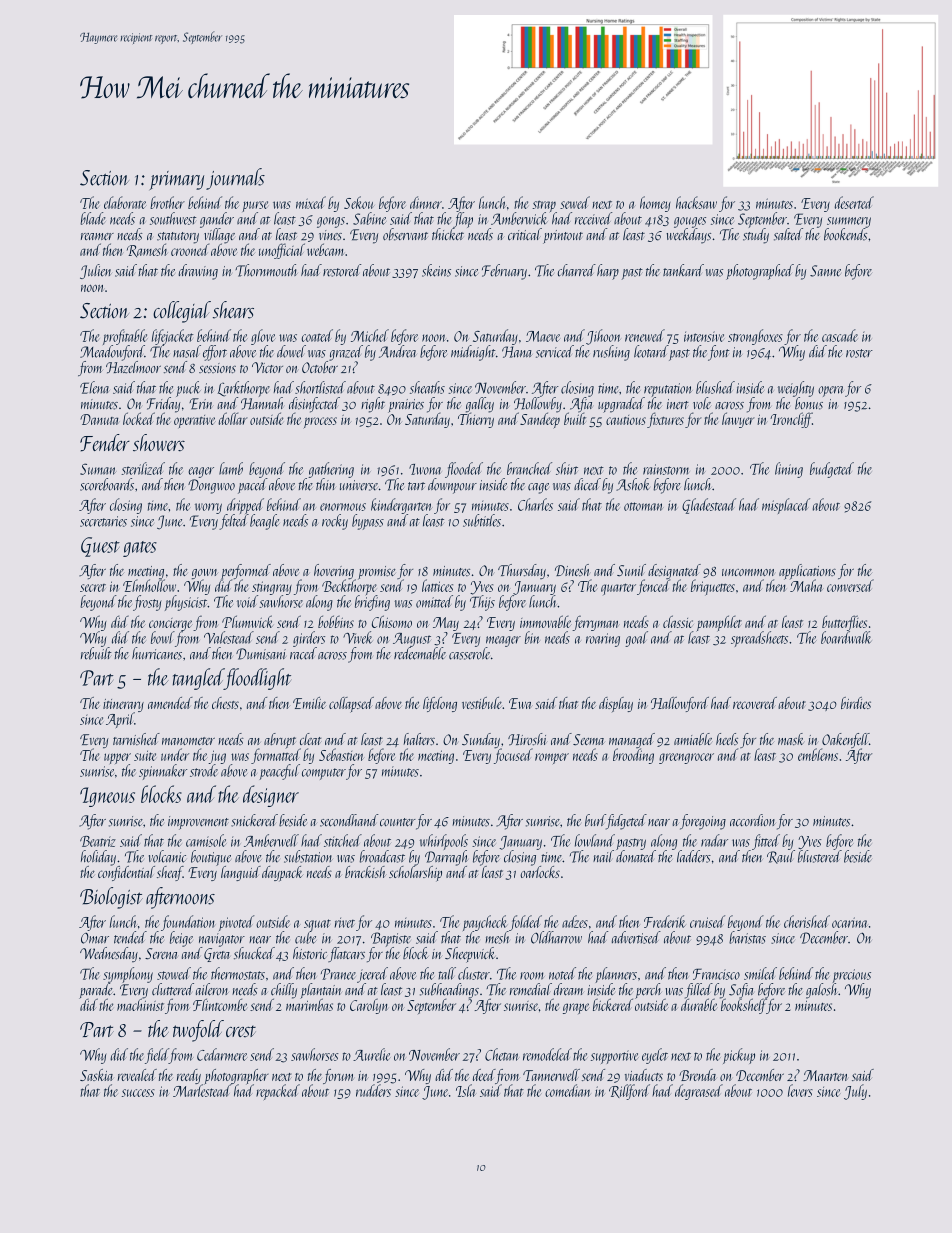 This document has width=952, height=1233. Describe the element at coordinates (284, 991) in the document. I see `chilly` at that location.
